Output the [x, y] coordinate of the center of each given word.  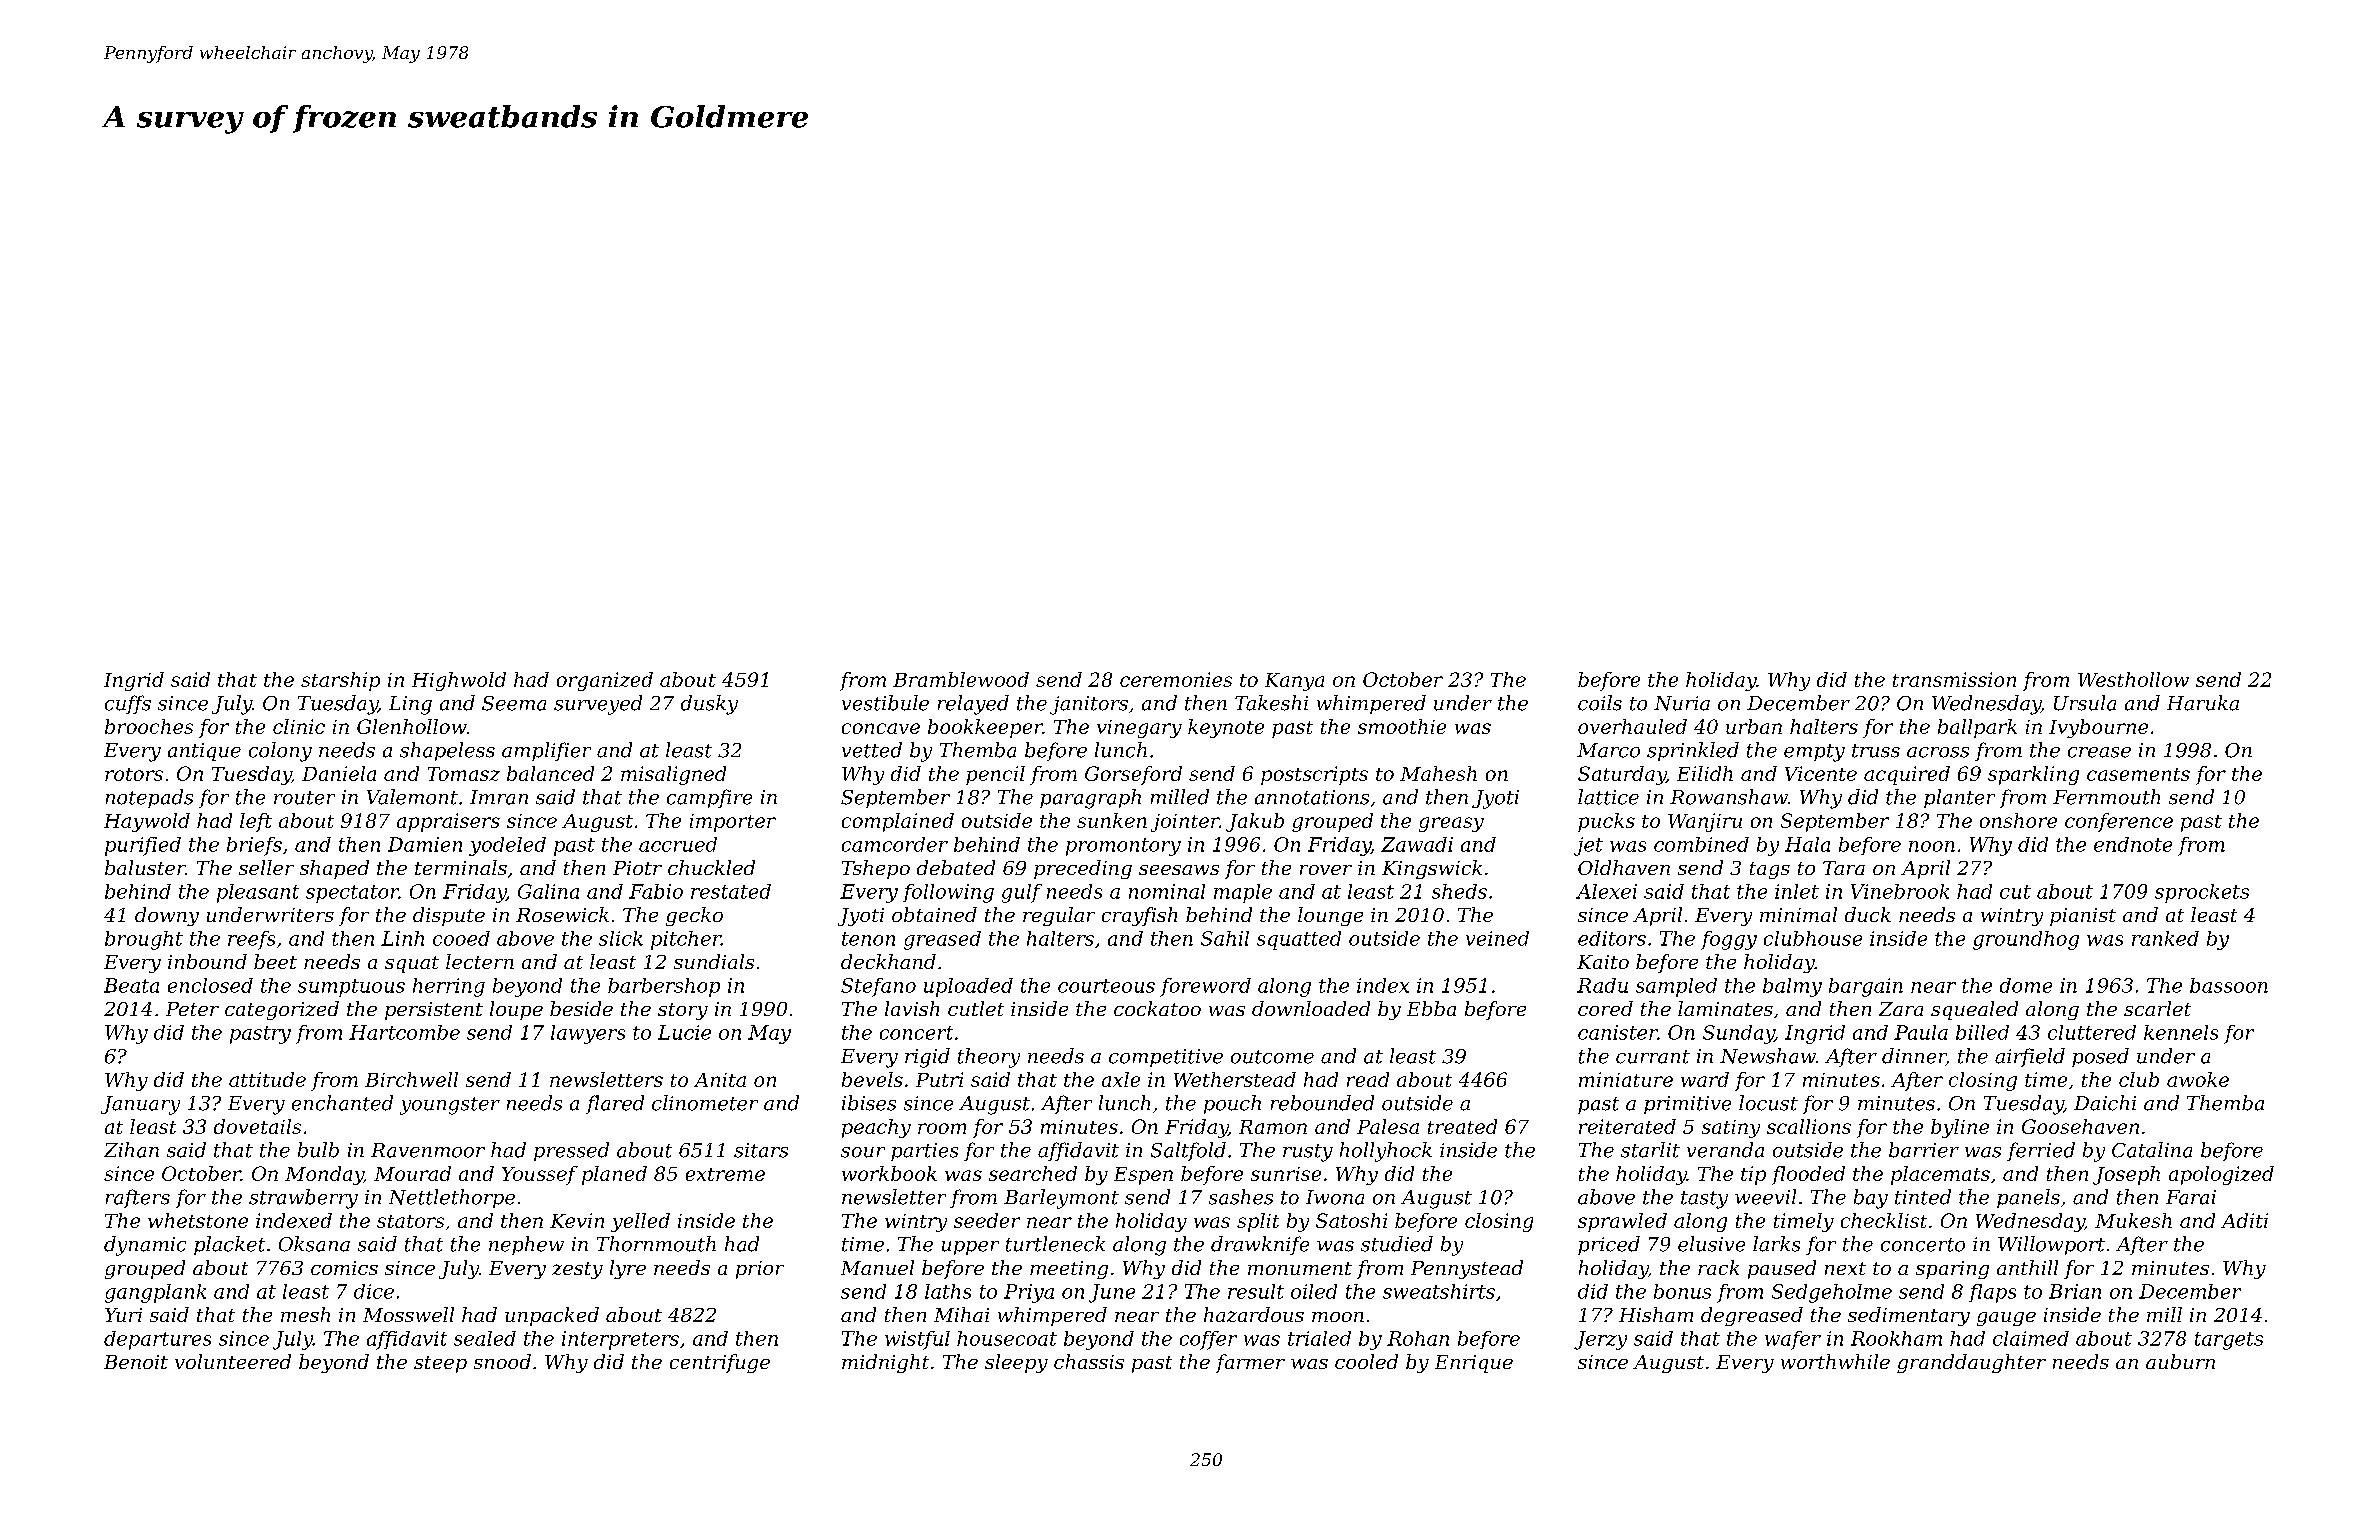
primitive [1687, 1105]
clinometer [705, 1103]
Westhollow [2133, 679]
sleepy [1016, 1363]
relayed [973, 705]
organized [605, 681]
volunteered [233, 1361]
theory [989, 1058]
